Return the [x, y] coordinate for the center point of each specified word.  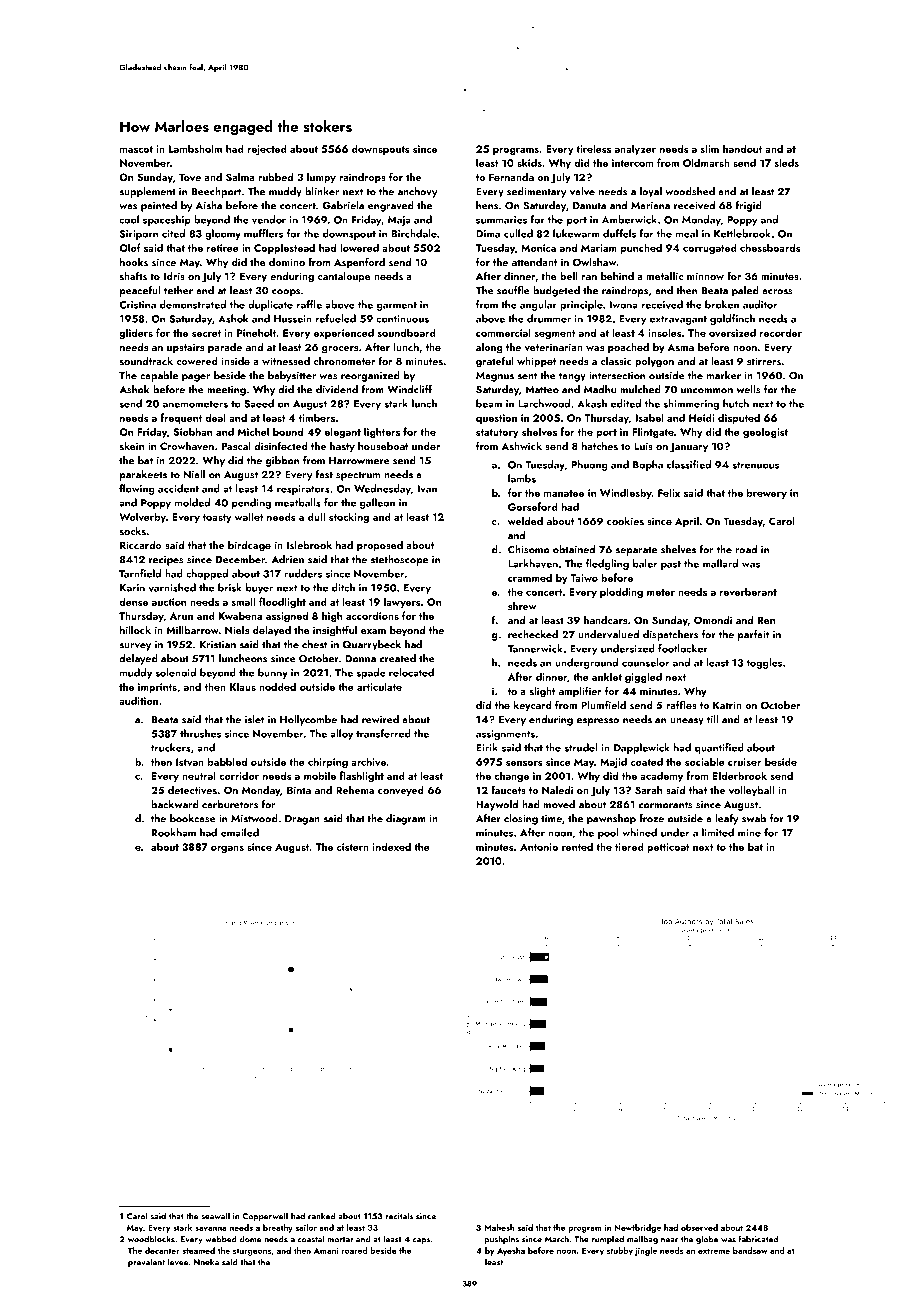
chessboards [770, 247]
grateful [495, 362]
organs [227, 849]
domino [287, 262]
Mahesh [499, 1227]
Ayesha [511, 1251]
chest [314, 644]
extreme [714, 1251]
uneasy [687, 722]
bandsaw [750, 1250]
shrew [522, 606]
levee [178, 1262]
